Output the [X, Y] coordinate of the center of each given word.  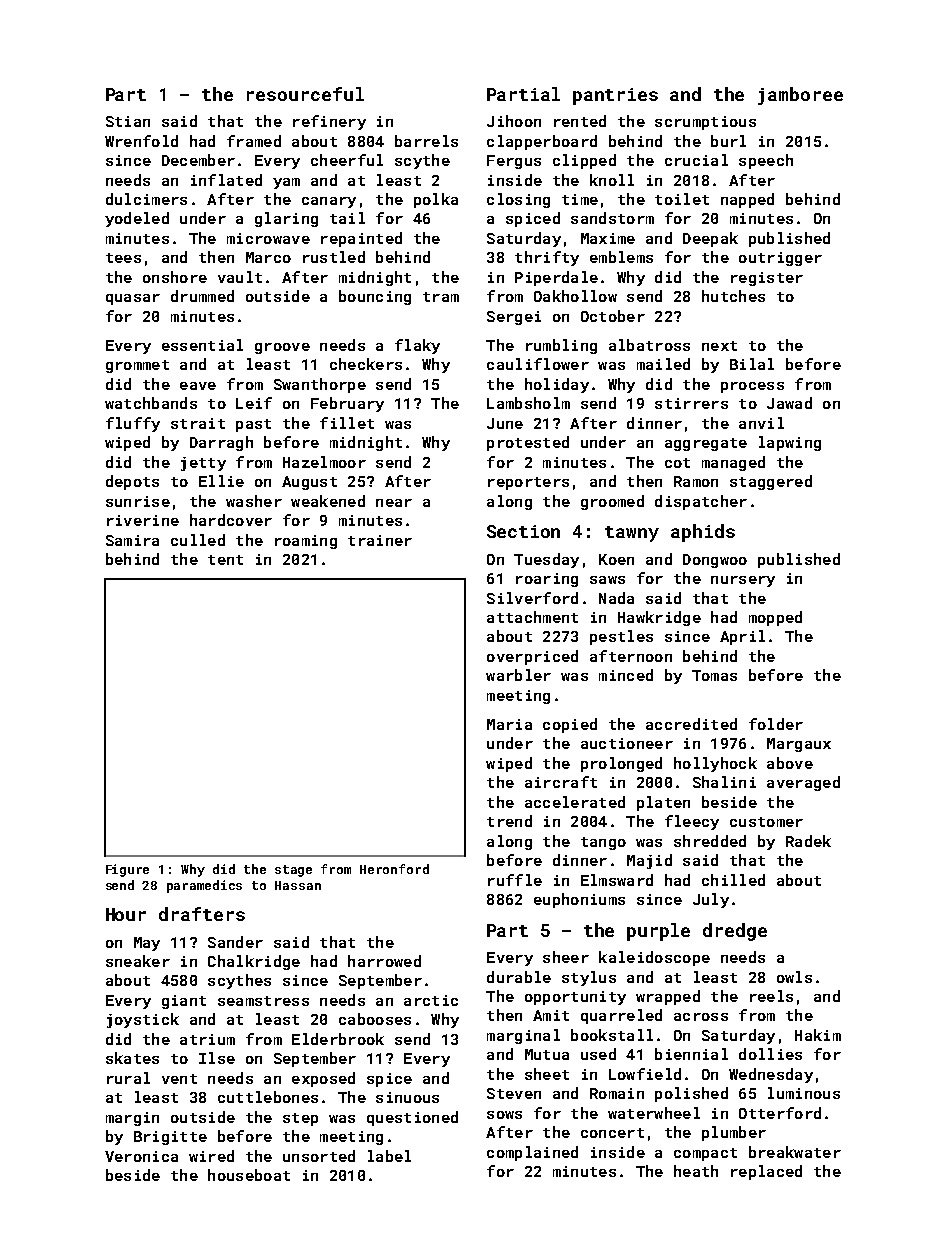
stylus [589, 978]
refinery [329, 122]
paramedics [204, 886]
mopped [775, 618]
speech [766, 161]
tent [225, 560]
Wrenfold [141, 141]
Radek [808, 841]
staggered [771, 482]
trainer [380, 540]
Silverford [532, 598]
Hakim [818, 1035]
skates [132, 1058]
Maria [509, 724]
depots [132, 482]
